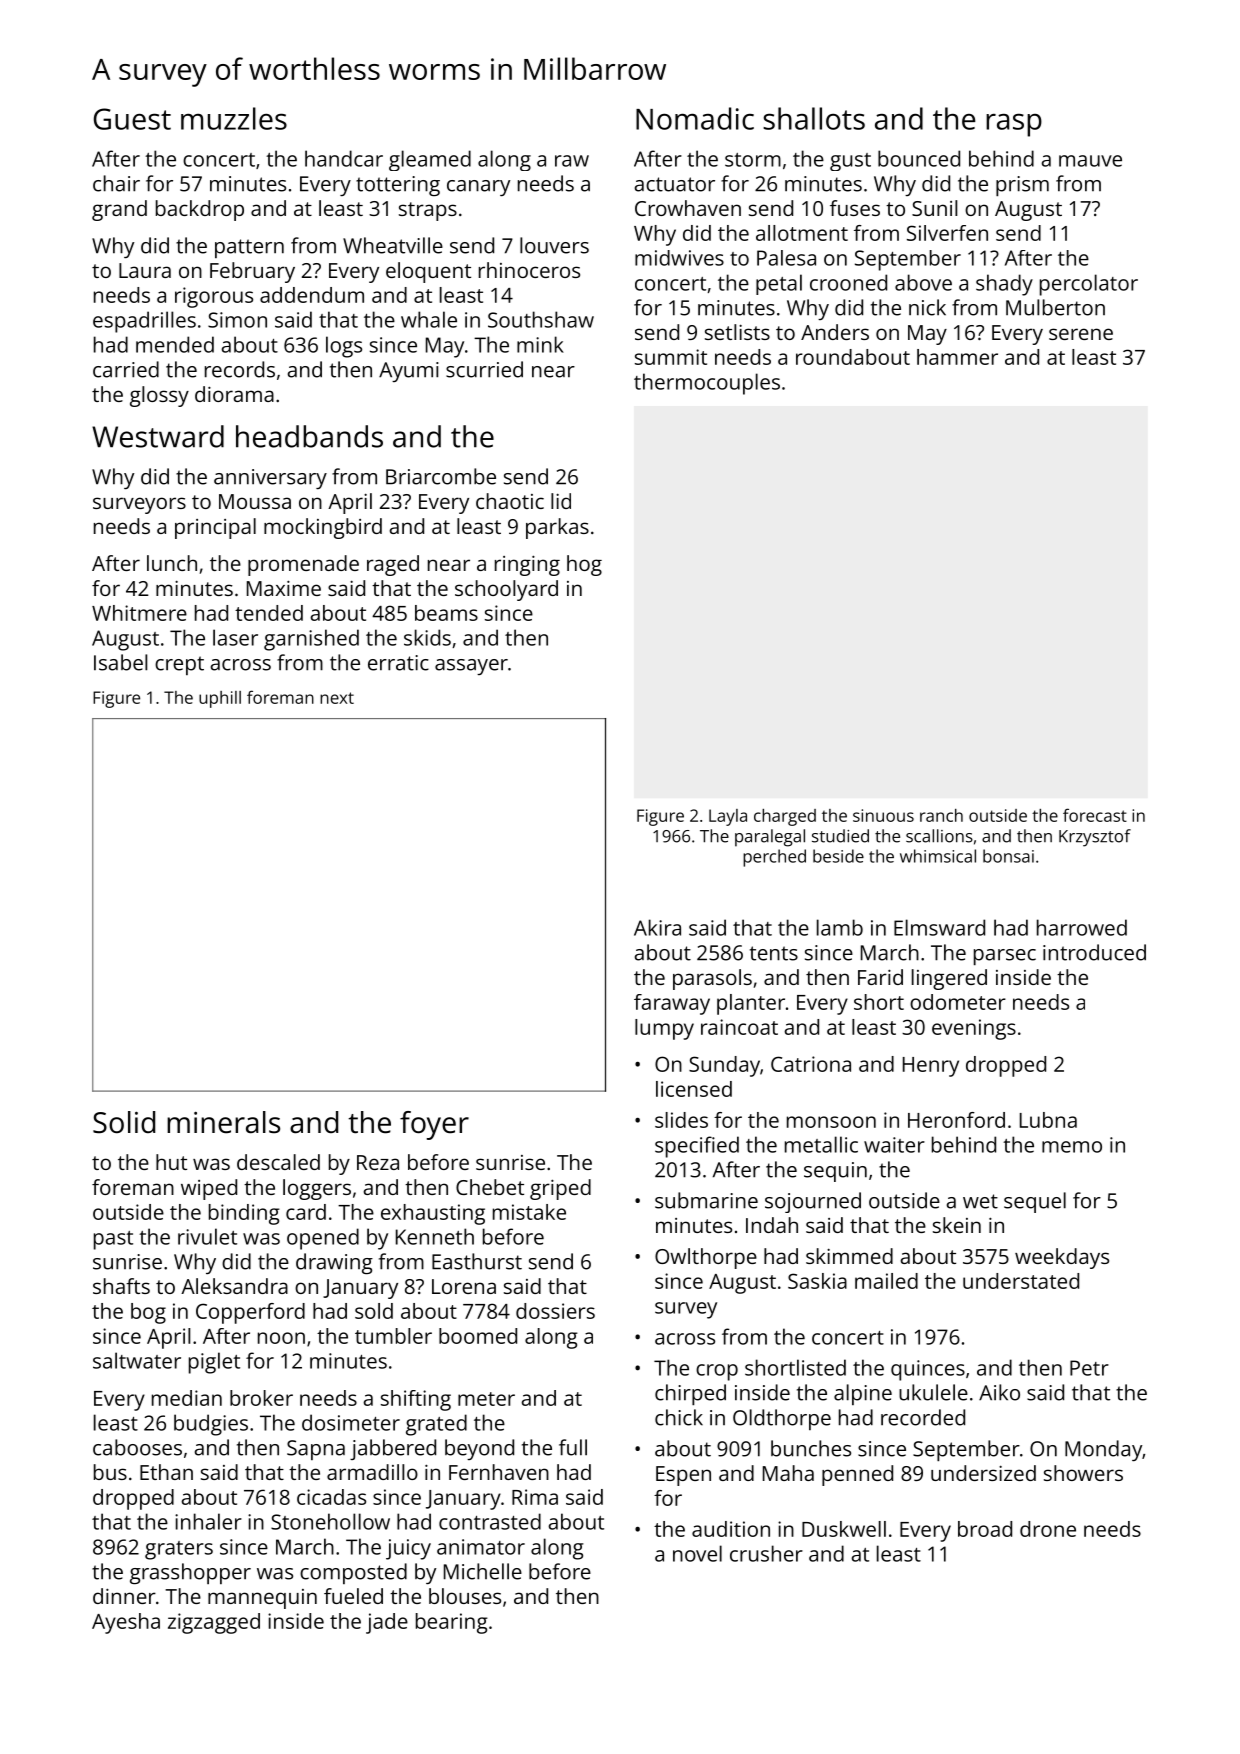  I want to click on mended, so click(175, 344).
